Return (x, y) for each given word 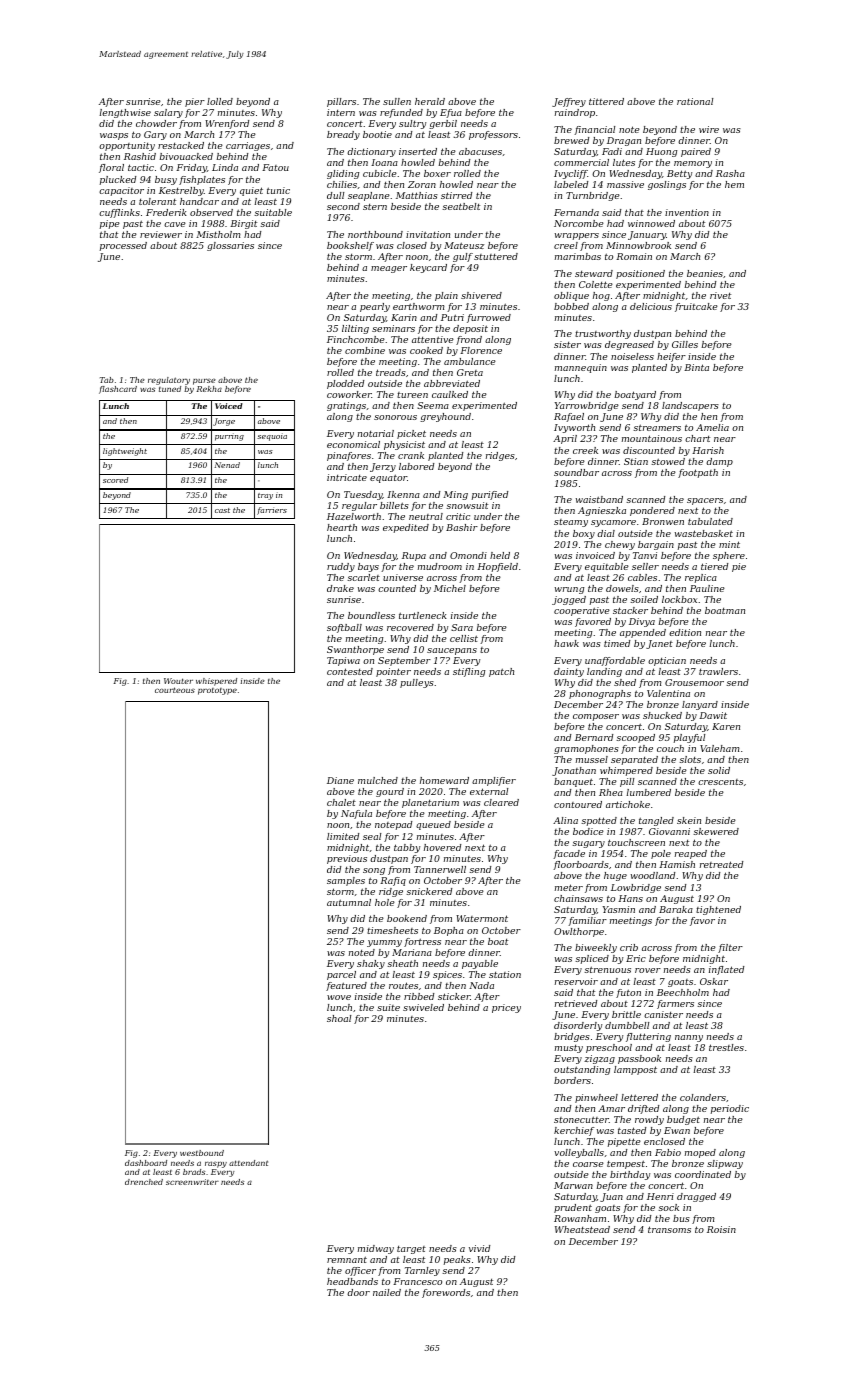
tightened (718, 910)
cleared (501, 802)
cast (222, 510)
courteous (175, 690)
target (411, 1250)
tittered (606, 101)
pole (661, 854)
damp (719, 462)
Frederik (166, 212)
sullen (397, 101)
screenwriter (192, 1182)
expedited (406, 528)
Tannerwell (440, 869)
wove (339, 997)
